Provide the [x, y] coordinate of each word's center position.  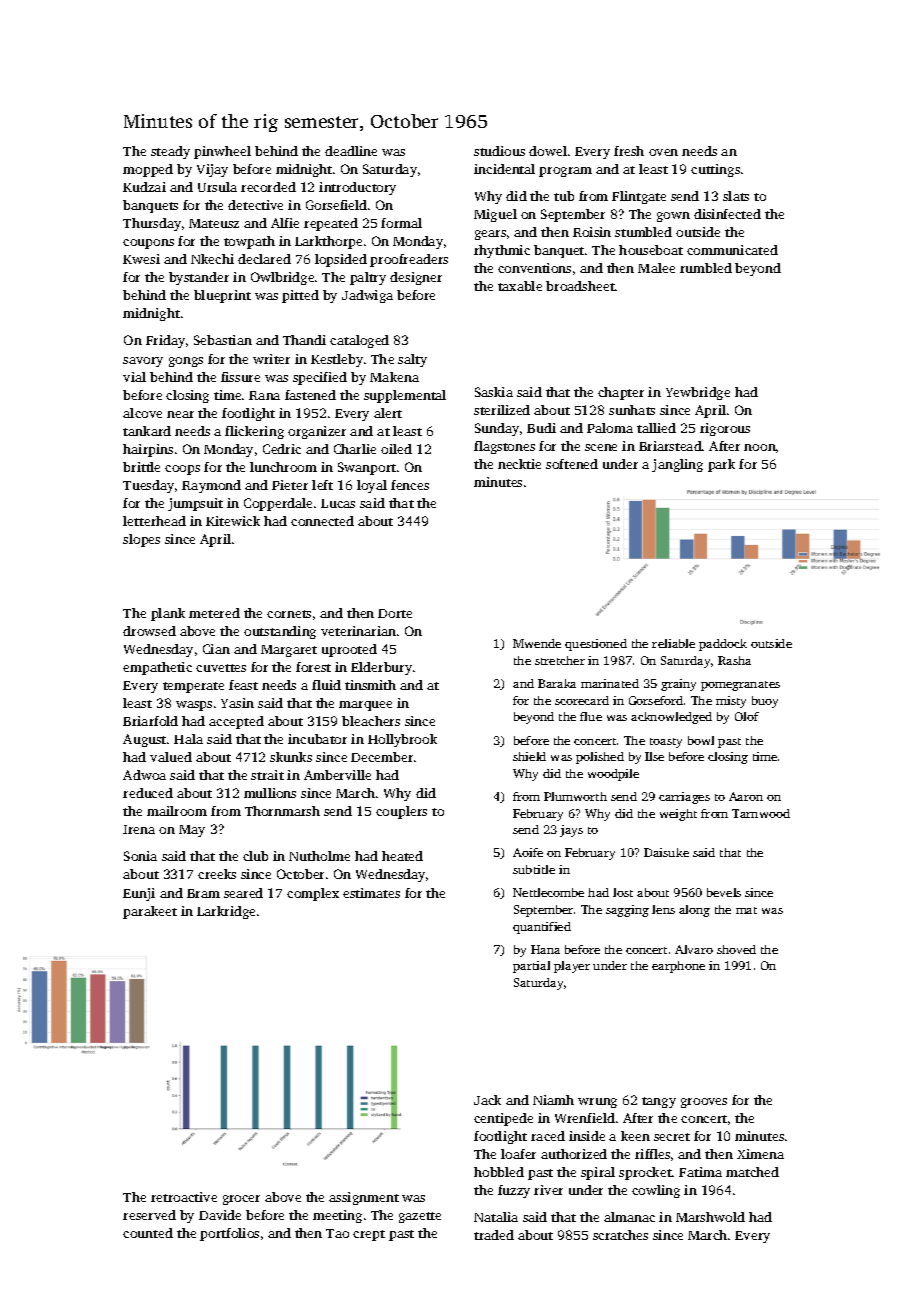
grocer [241, 1200]
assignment [364, 1198]
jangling [677, 465]
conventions [534, 268]
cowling [656, 1191]
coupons [148, 244]
